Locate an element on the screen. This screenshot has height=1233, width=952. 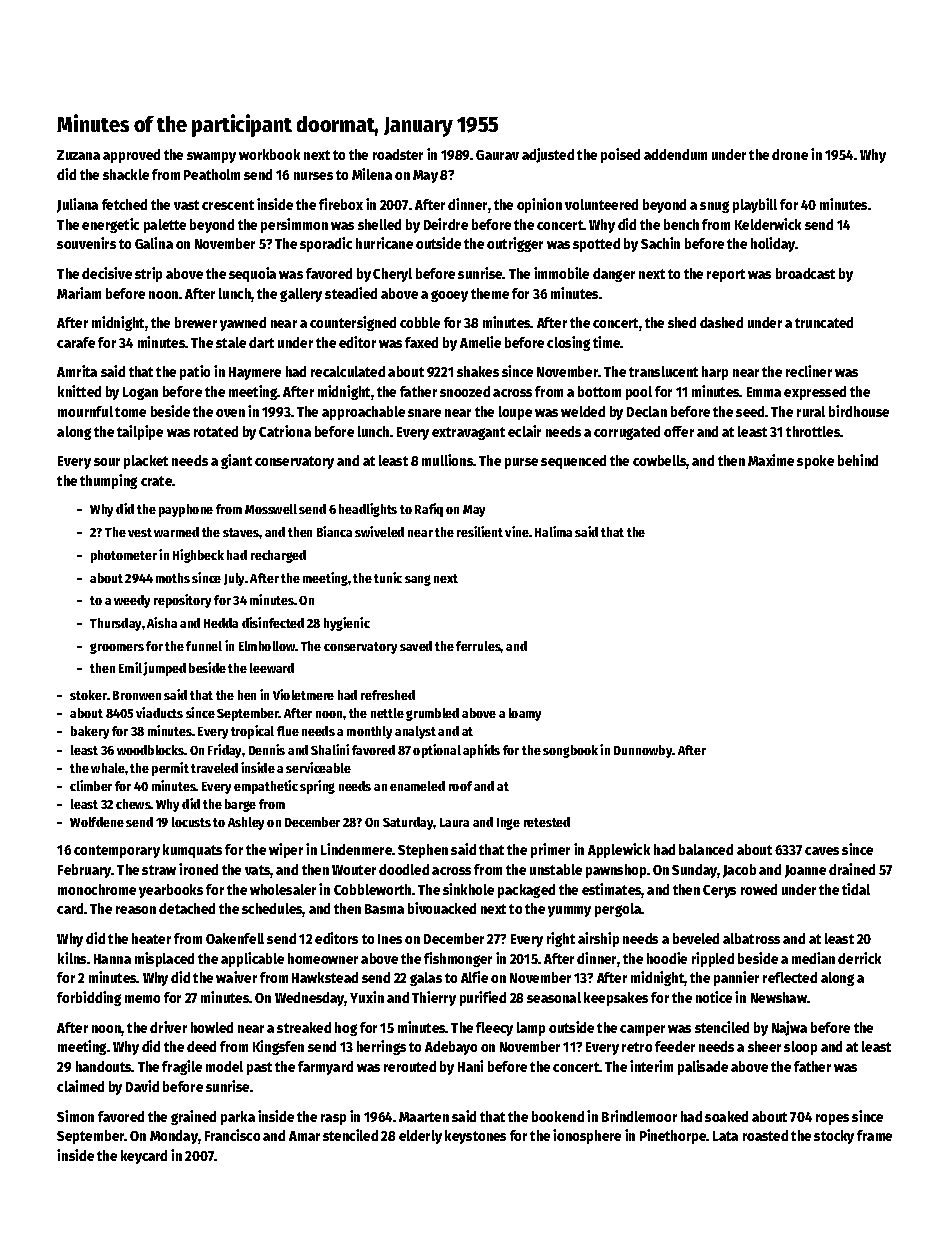
kilns is located at coordinates (72, 958).
